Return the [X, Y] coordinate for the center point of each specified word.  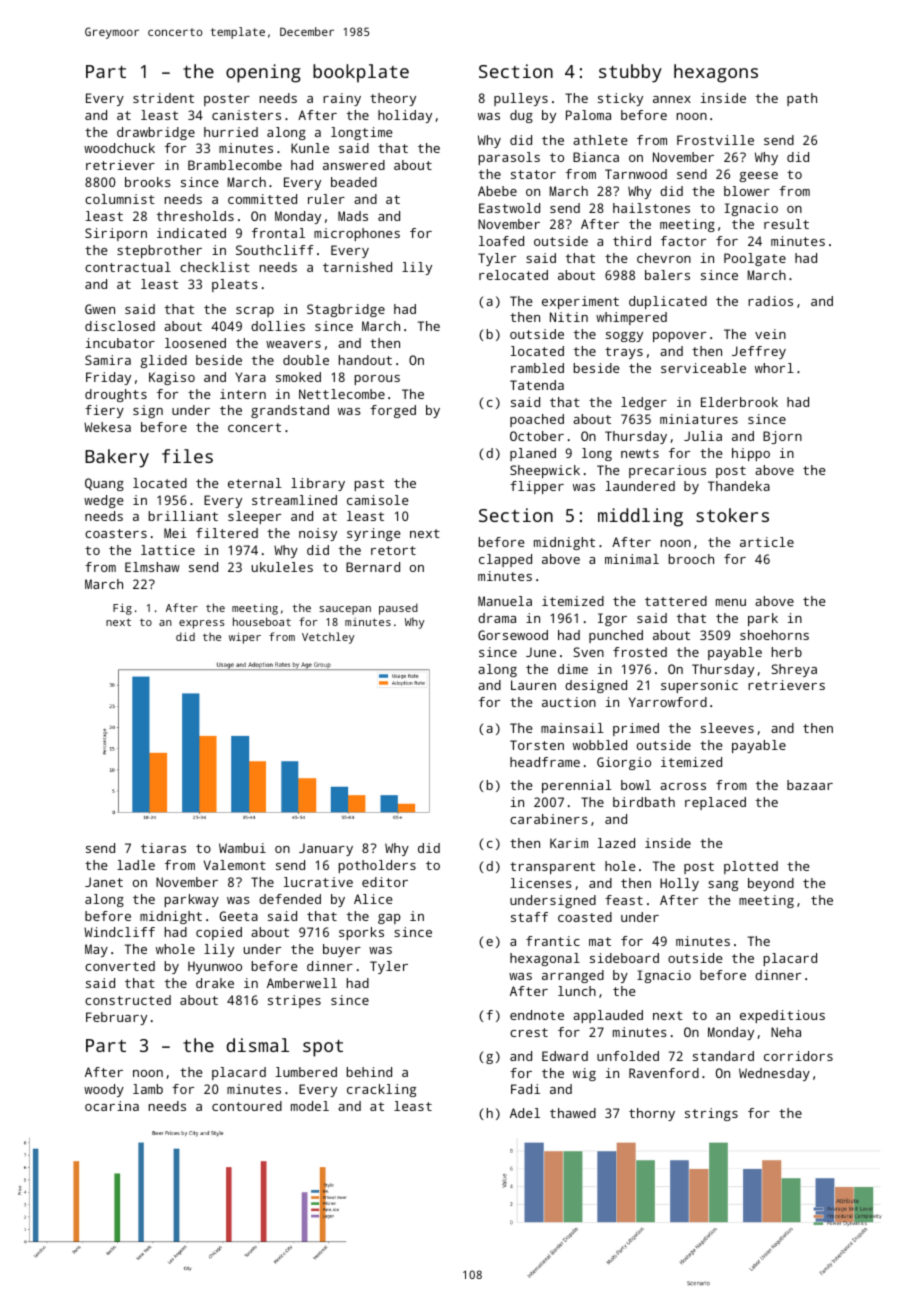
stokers [732, 515]
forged [393, 411]
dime [573, 669]
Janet [104, 882]
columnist [120, 199]
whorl [774, 368]
